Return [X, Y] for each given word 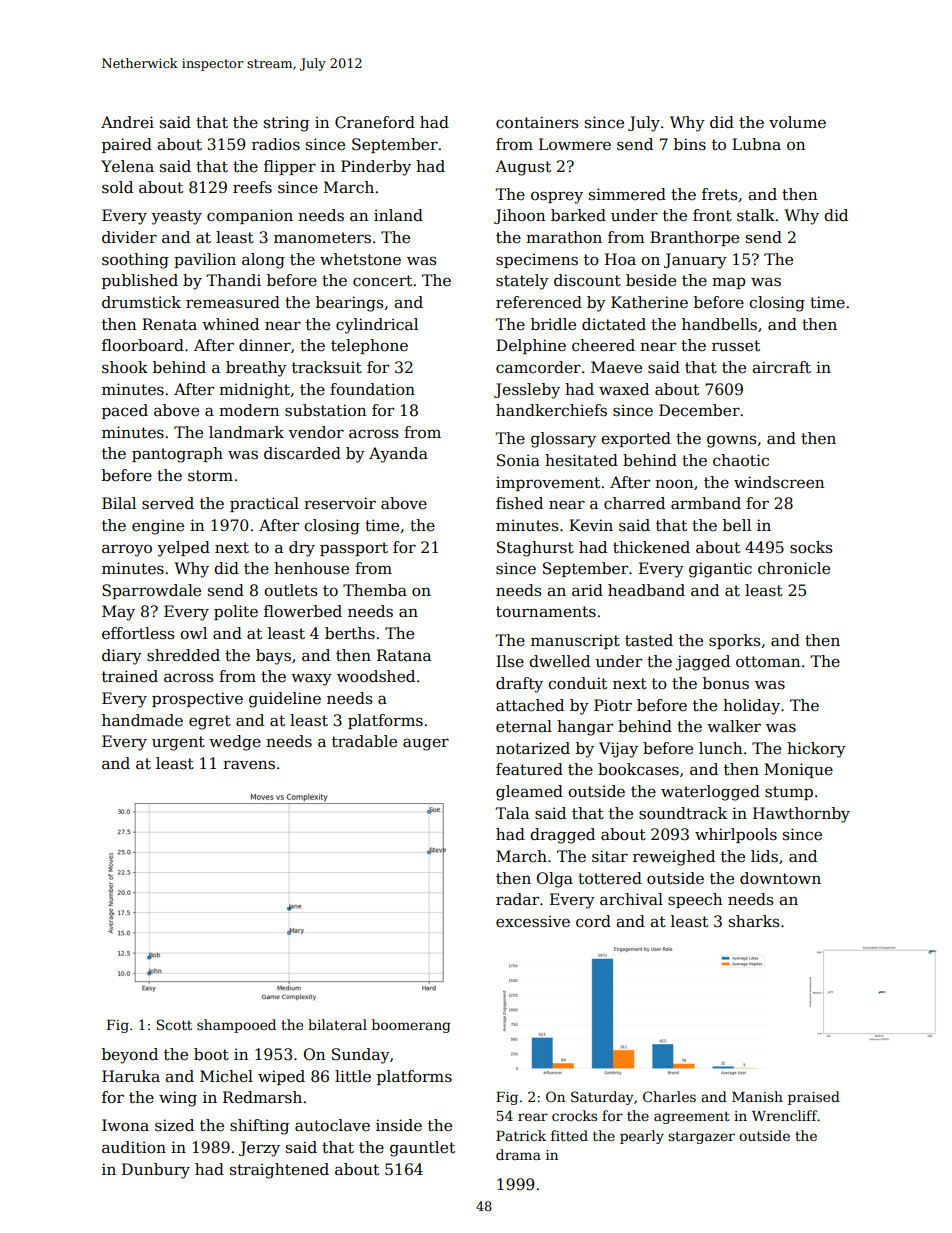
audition [134, 1147]
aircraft [781, 367]
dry [302, 549]
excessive [533, 921]
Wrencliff [785, 1115]
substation [325, 410]
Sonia [518, 460]
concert [382, 281]
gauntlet [422, 1149]
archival [631, 899]
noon [674, 483]
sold [117, 187]
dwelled [559, 661]
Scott [174, 1024]
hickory [816, 750]
